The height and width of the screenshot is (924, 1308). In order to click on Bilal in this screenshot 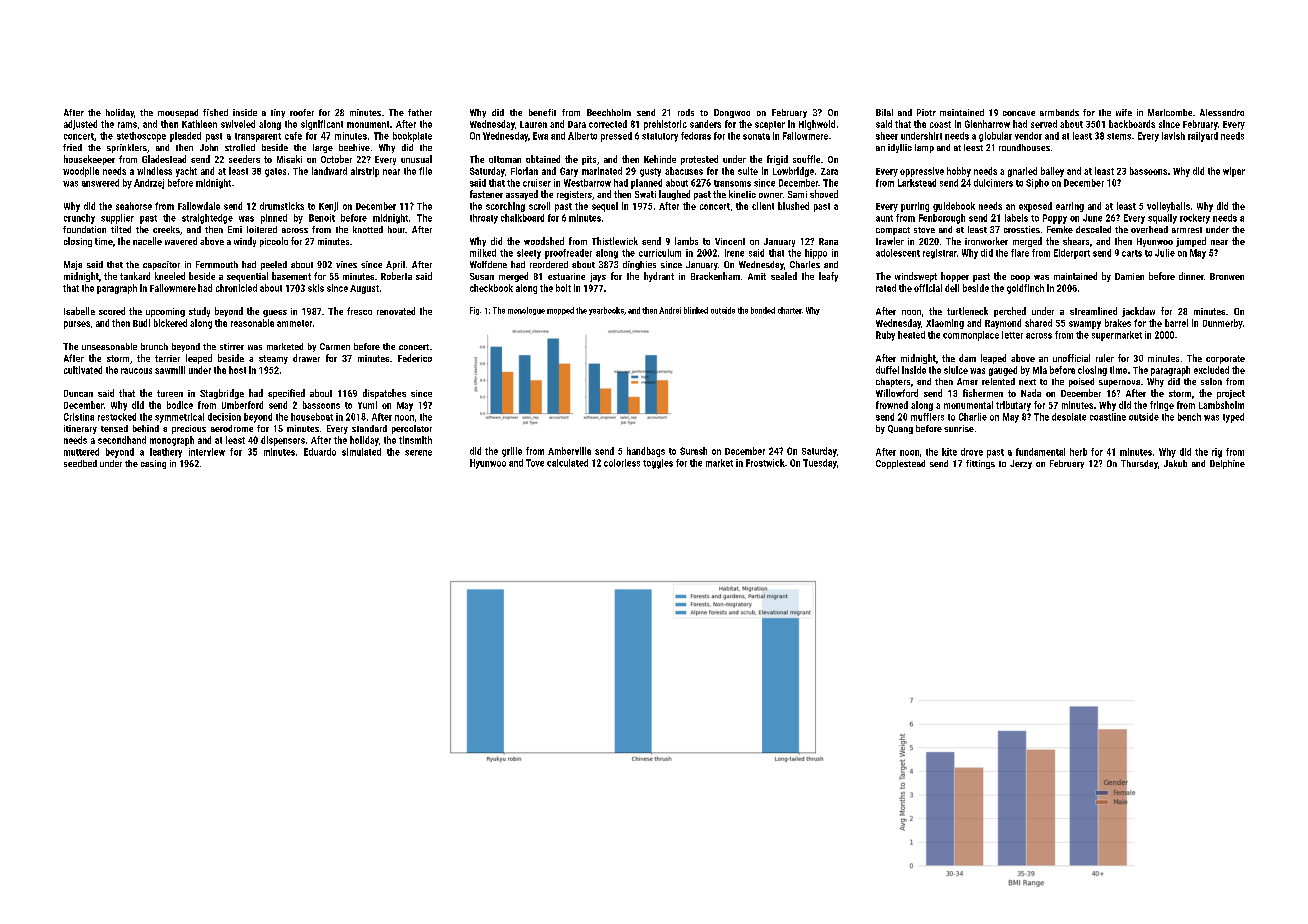, I will do `click(884, 112)`.
